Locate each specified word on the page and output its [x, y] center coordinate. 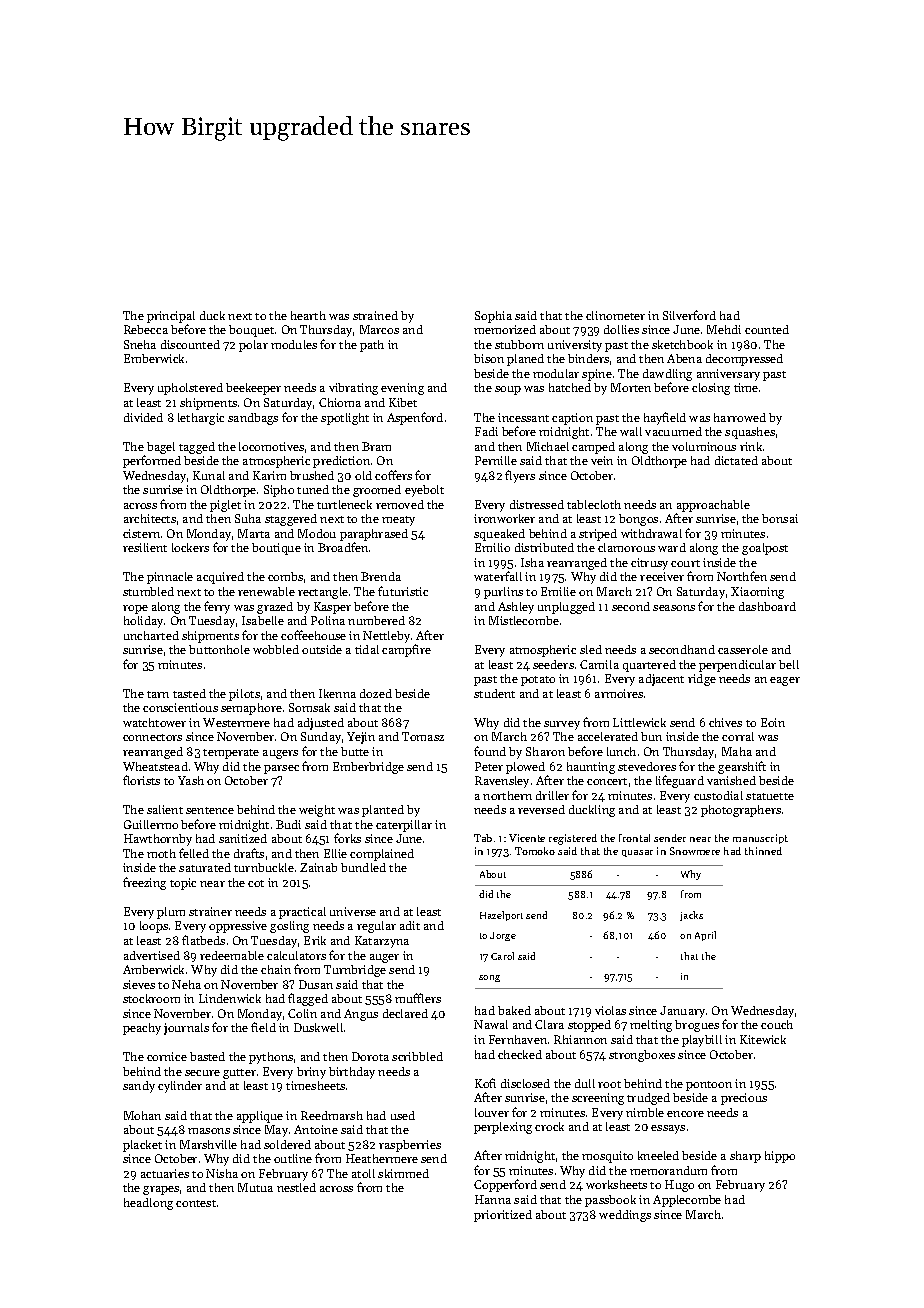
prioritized [503, 1216]
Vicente [527, 838]
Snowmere [695, 851]
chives [725, 722]
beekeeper [253, 389]
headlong [148, 1204]
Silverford [689, 315]
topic [183, 884]
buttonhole [219, 649]
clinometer [615, 315]
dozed [376, 693]
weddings [625, 1216]
